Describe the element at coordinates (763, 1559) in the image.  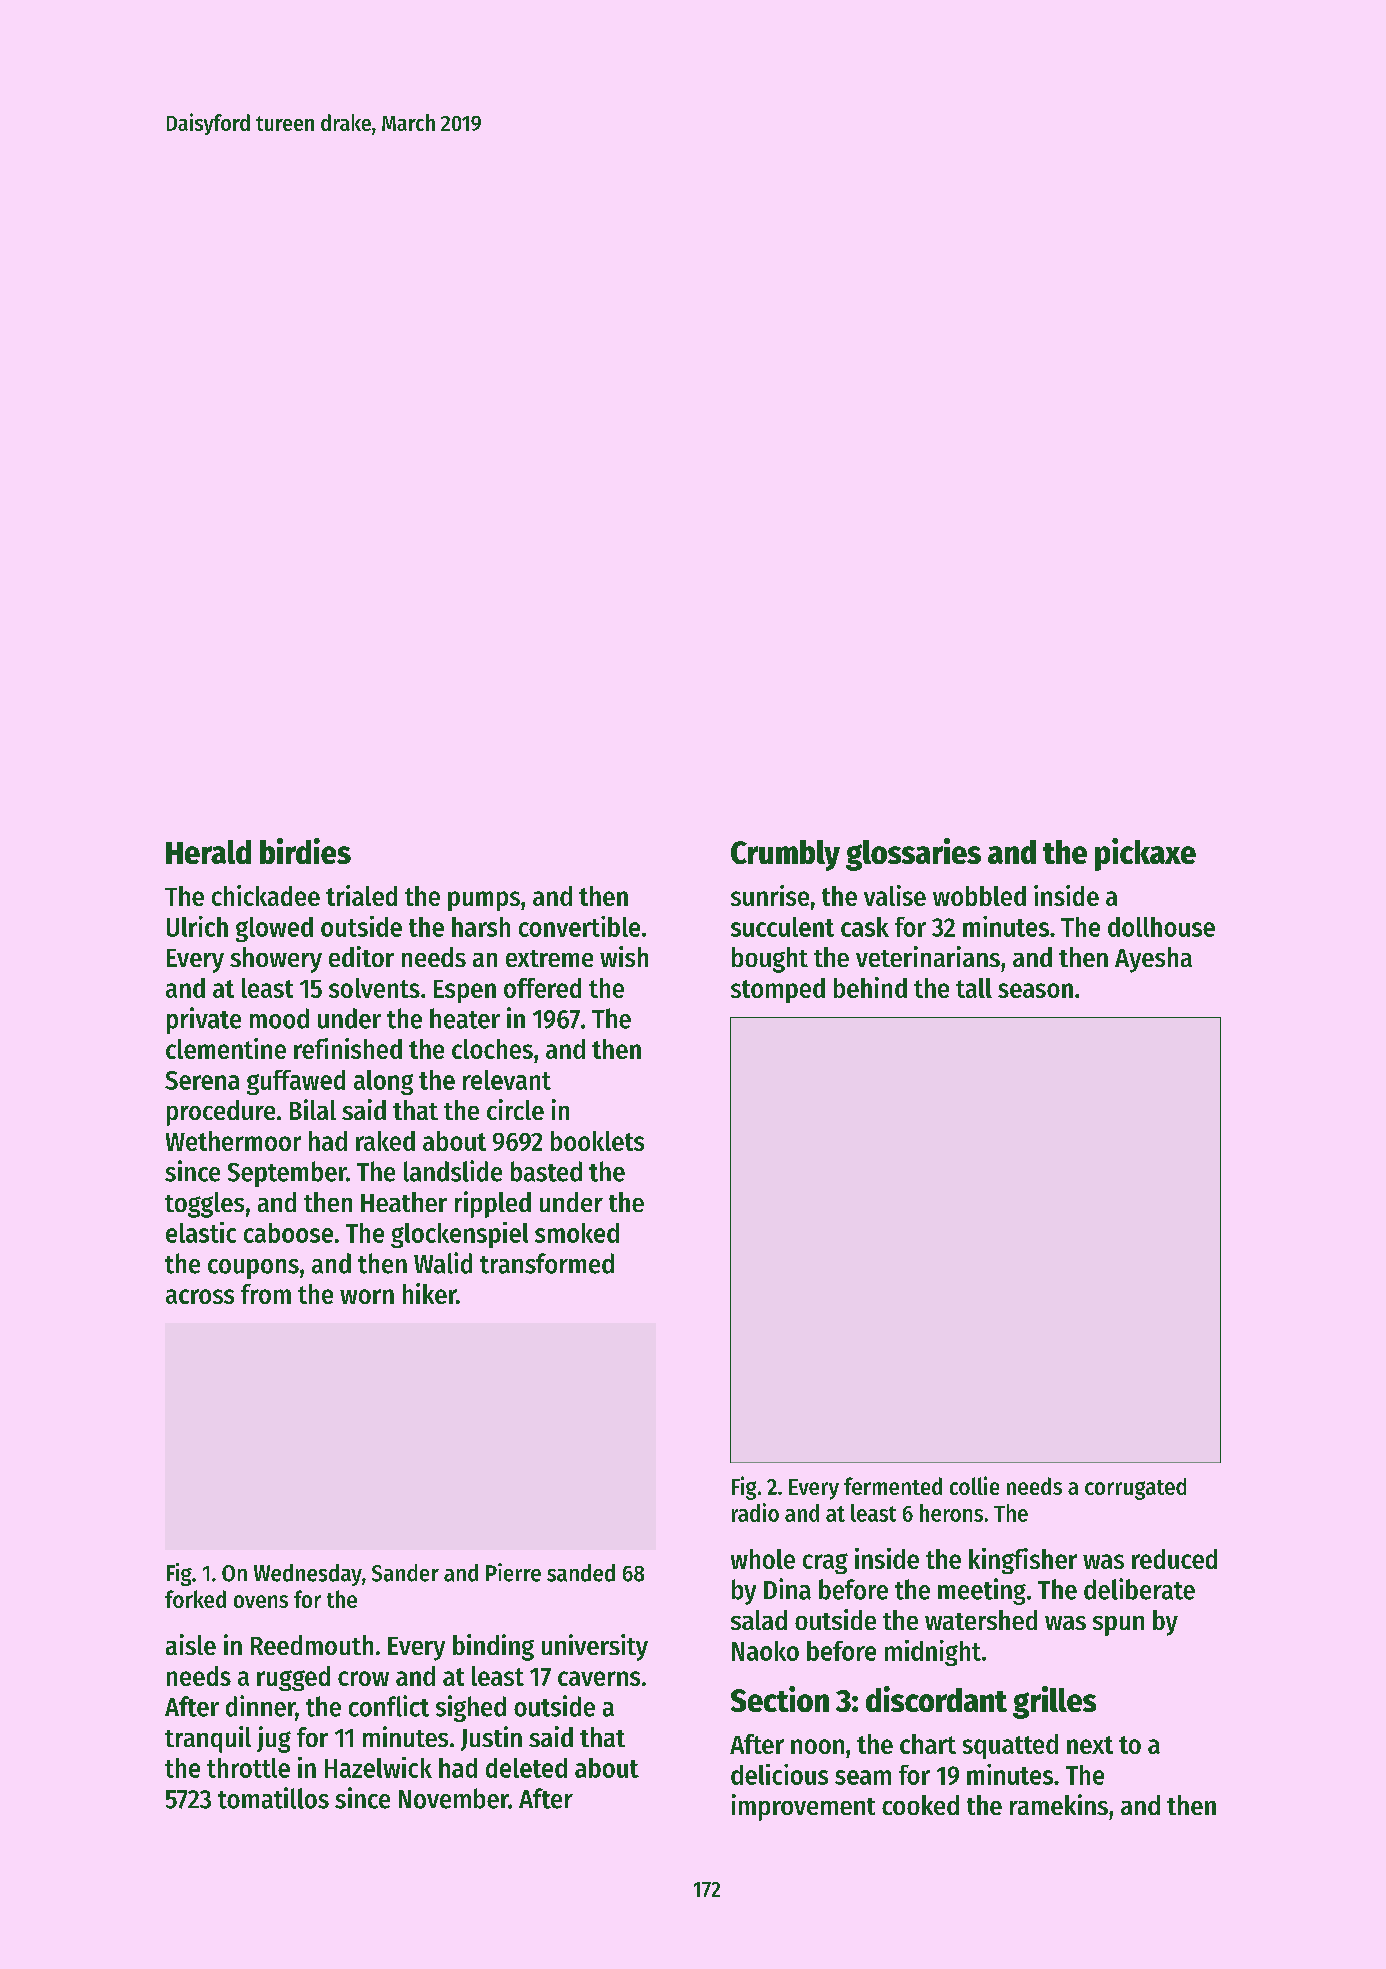
I see `whole` at that location.
